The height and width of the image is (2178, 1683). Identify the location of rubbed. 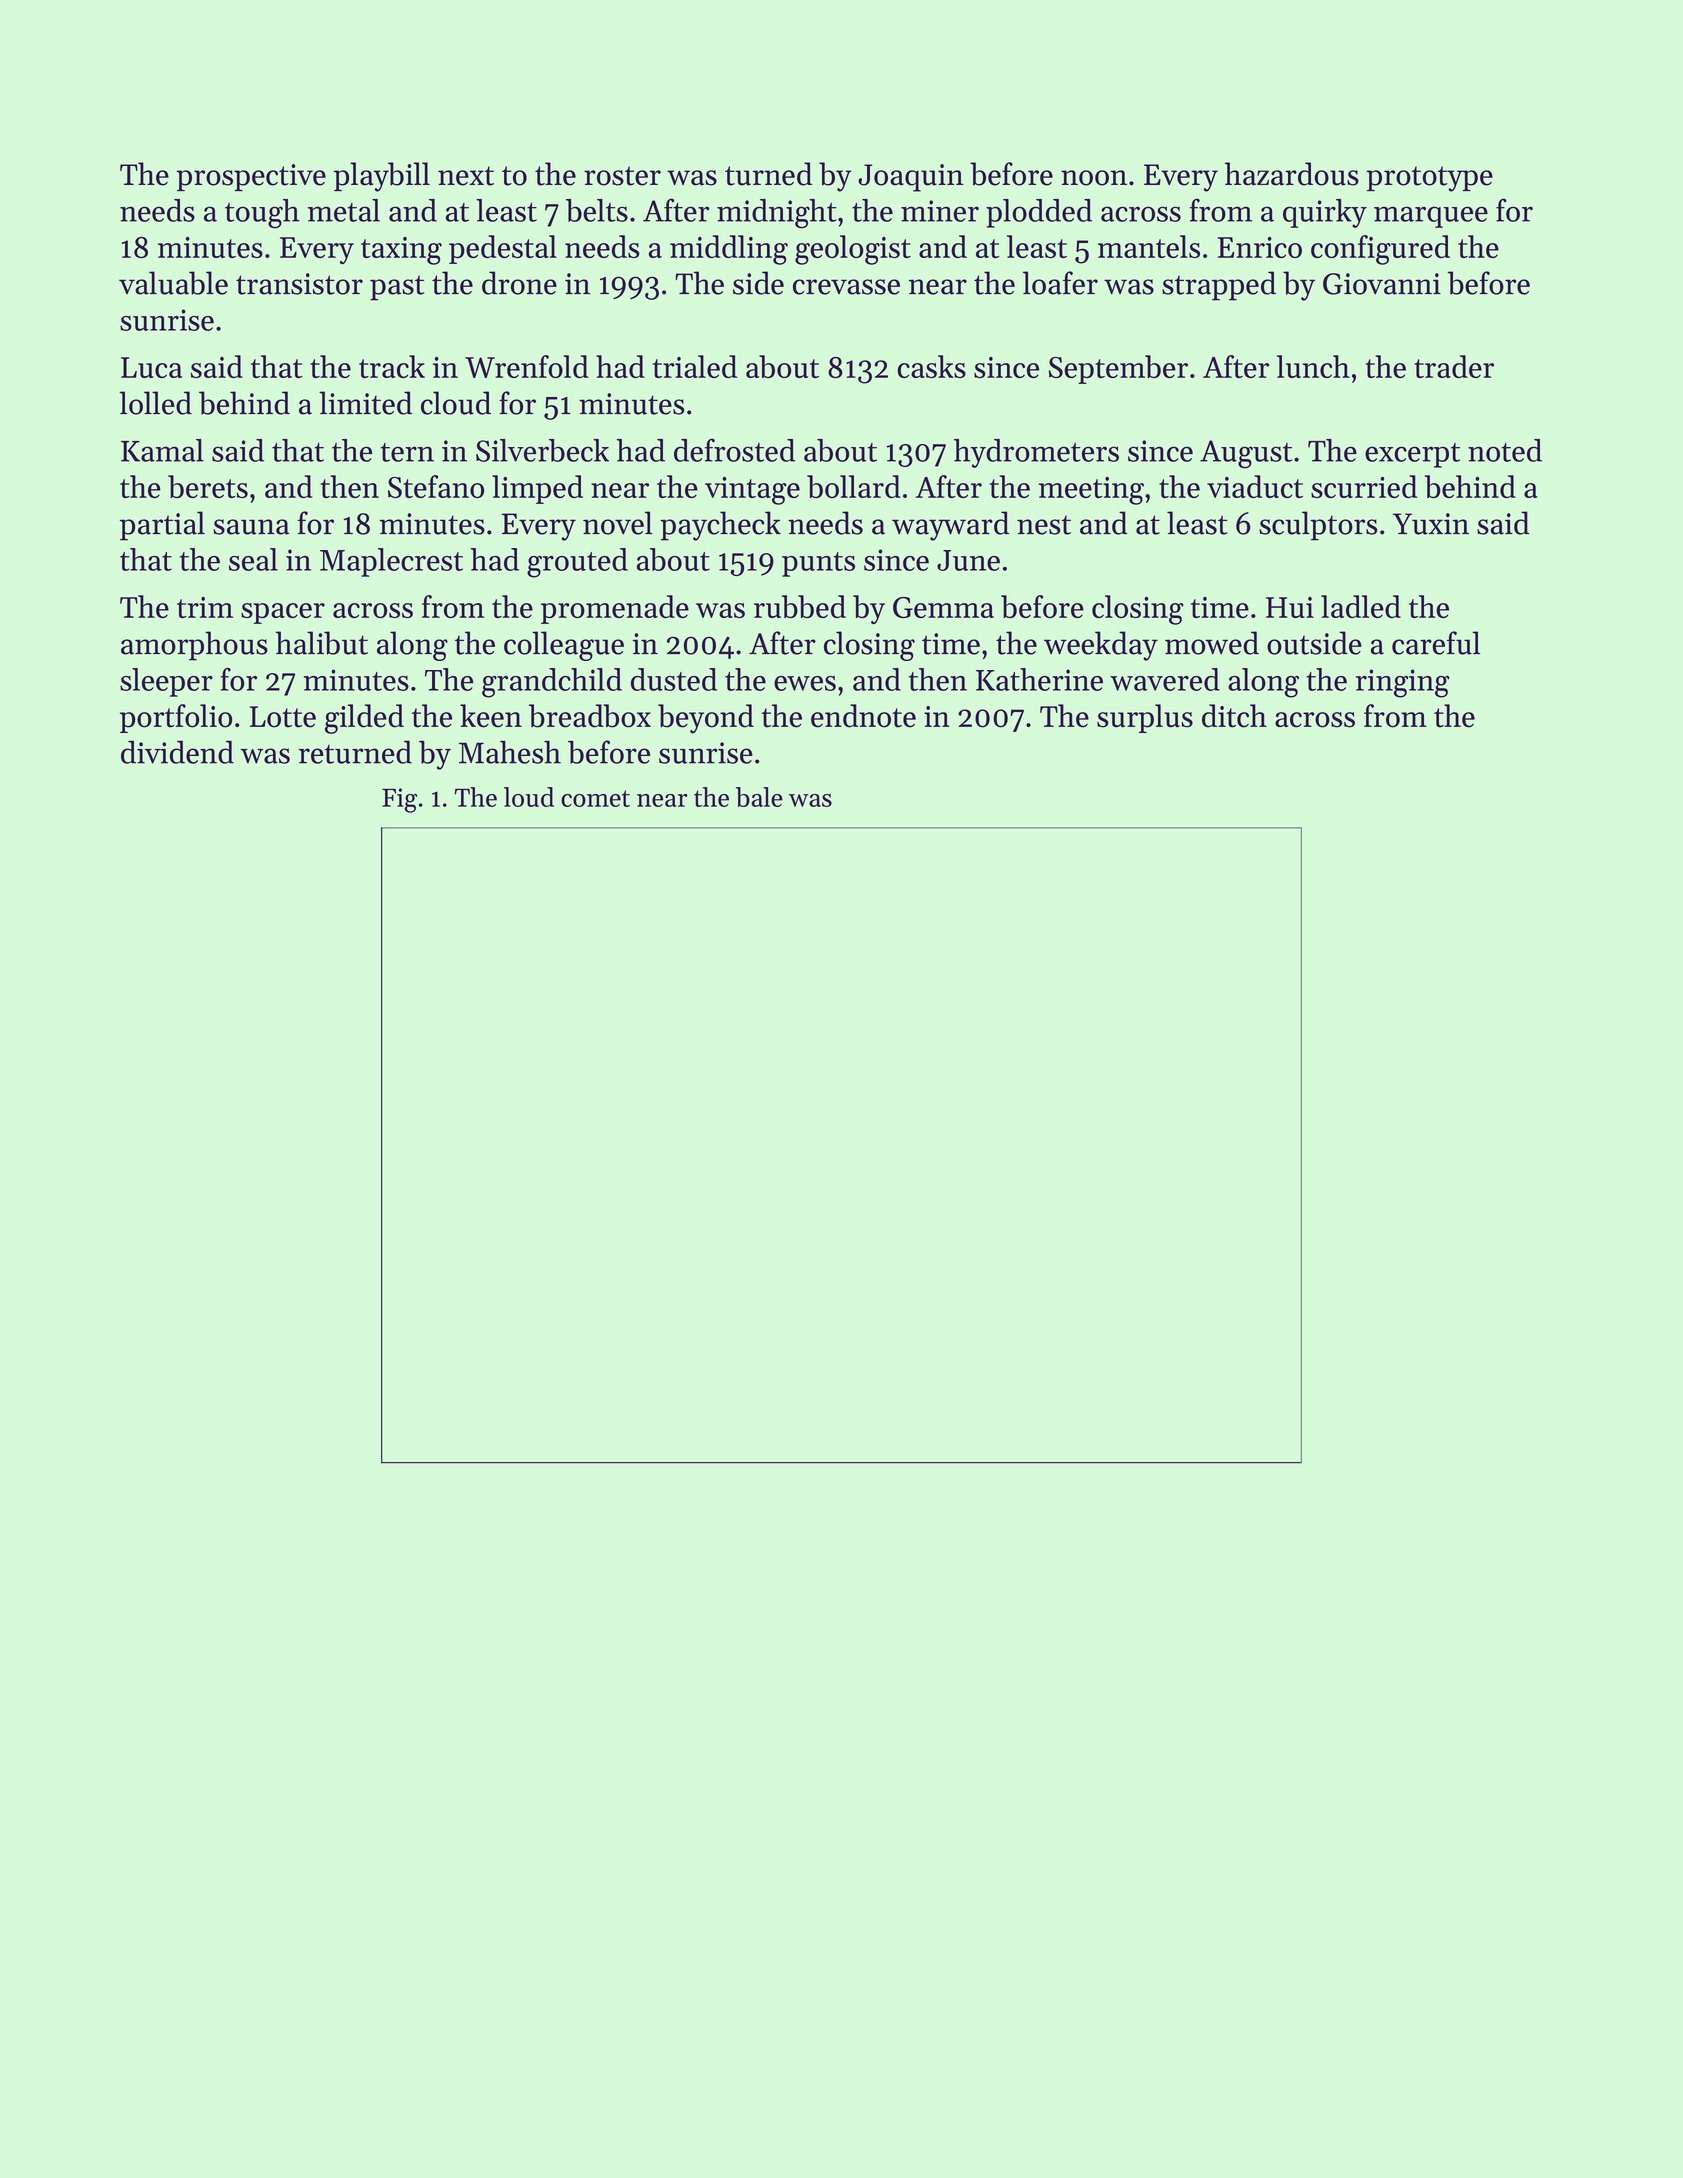
(800, 606).
